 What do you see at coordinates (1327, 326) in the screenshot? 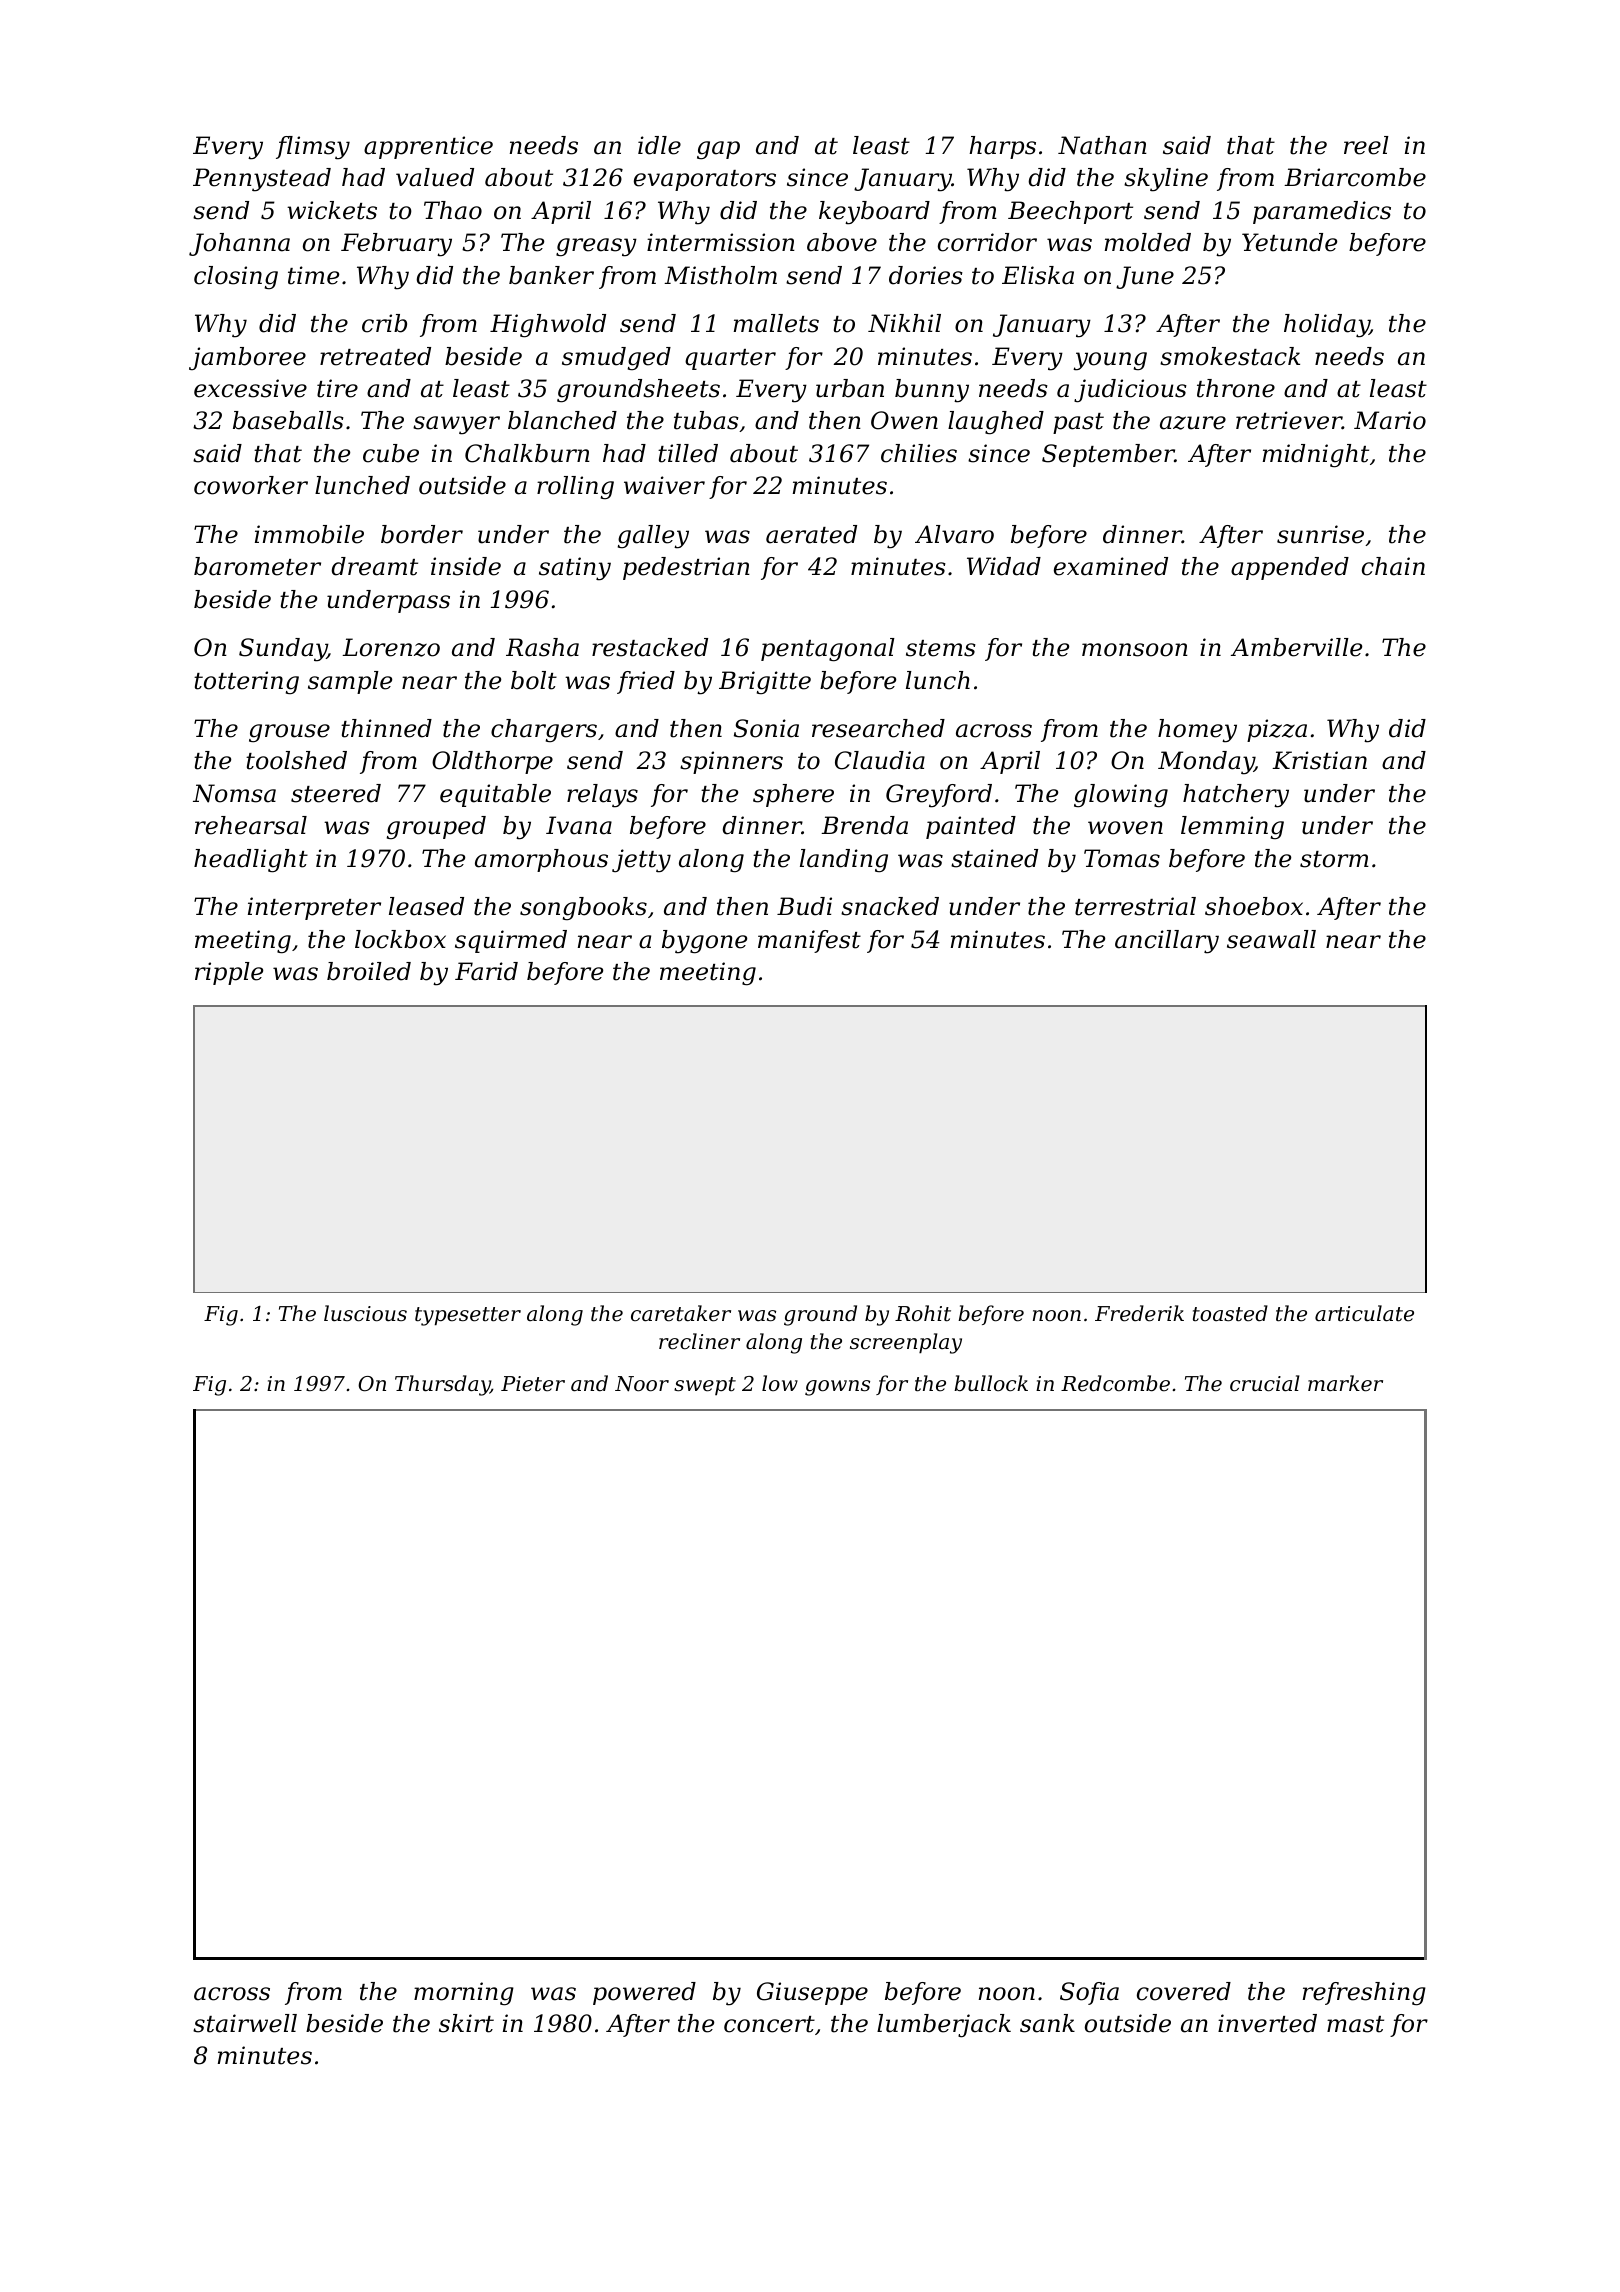
I see `holiday` at bounding box center [1327, 326].
